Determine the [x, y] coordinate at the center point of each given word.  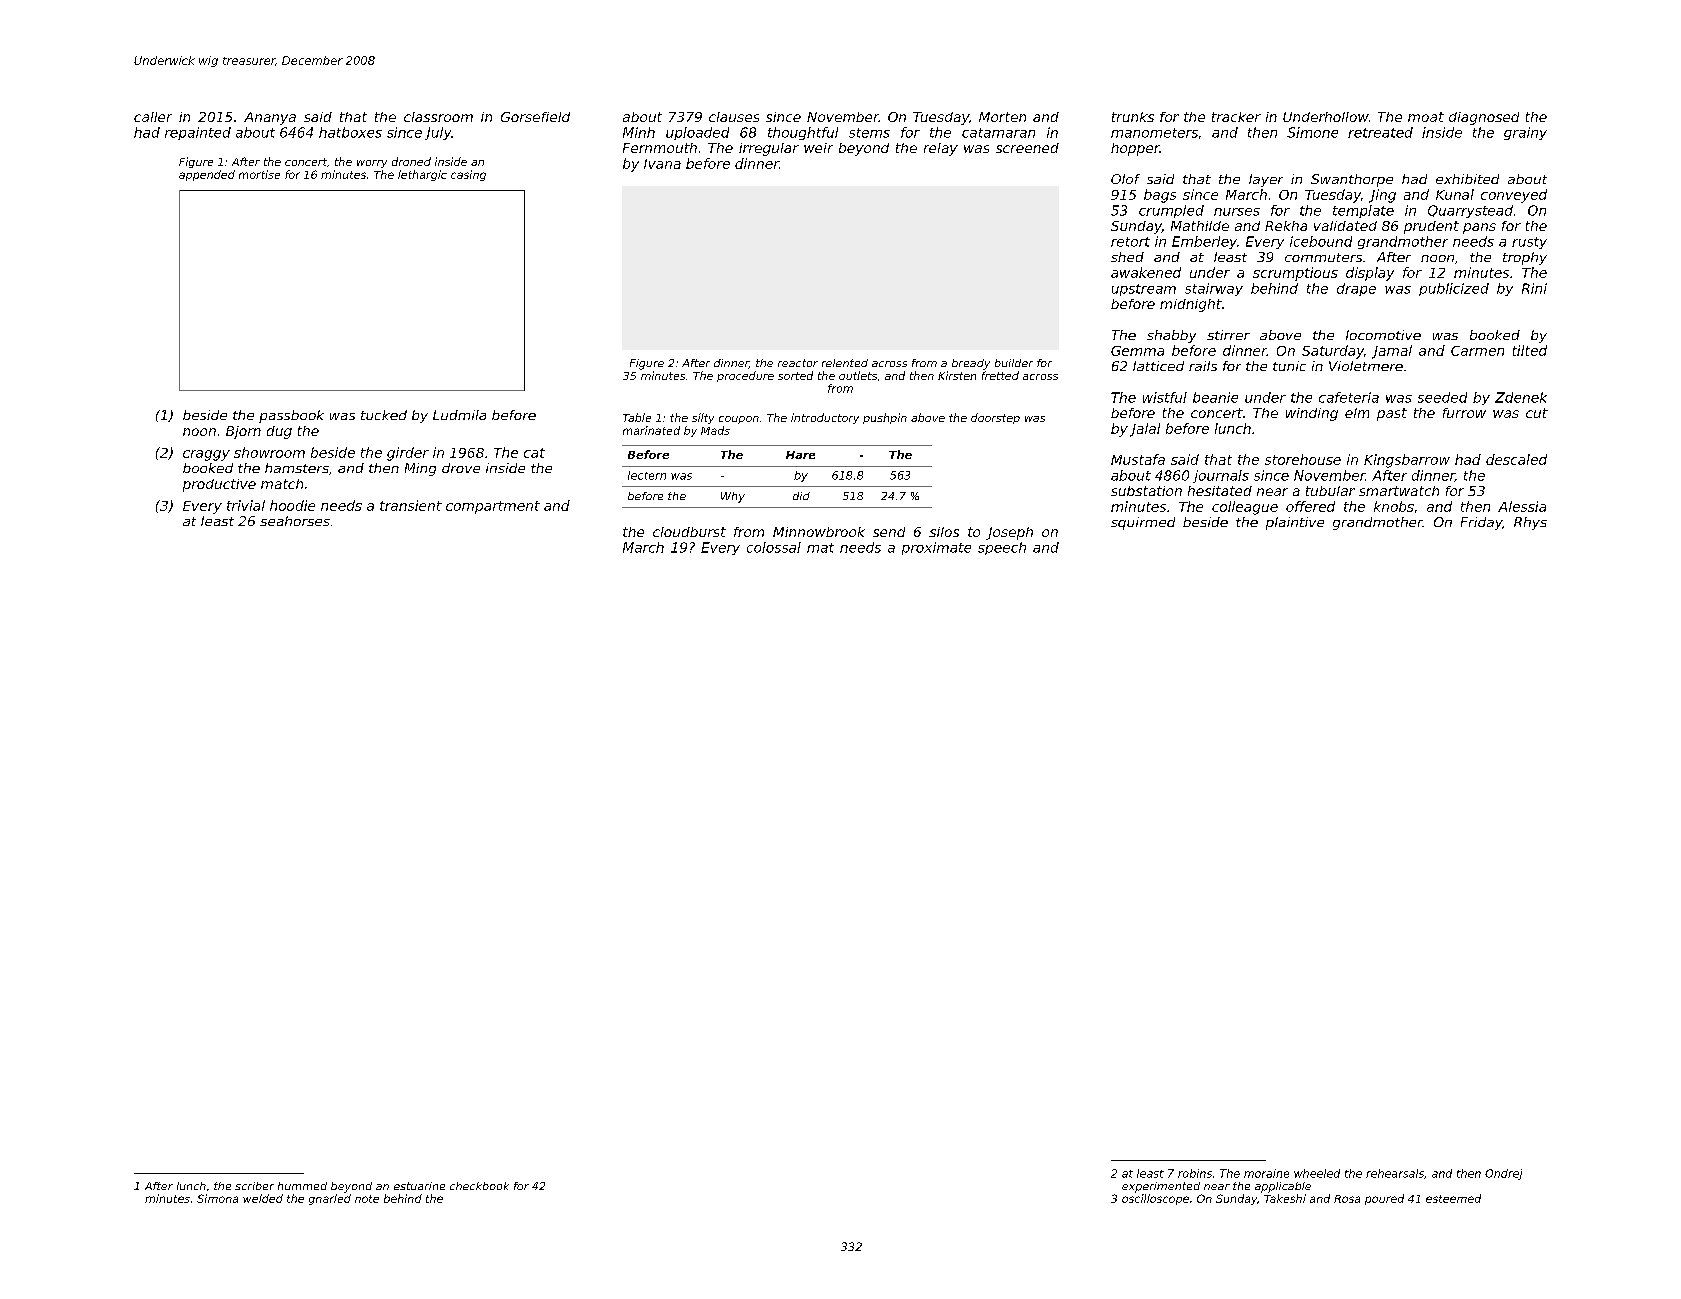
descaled [1516, 459]
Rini [1534, 288]
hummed [302, 1186]
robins [1195, 1173]
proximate [936, 548]
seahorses [295, 521]
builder [1014, 363]
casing [468, 175]
